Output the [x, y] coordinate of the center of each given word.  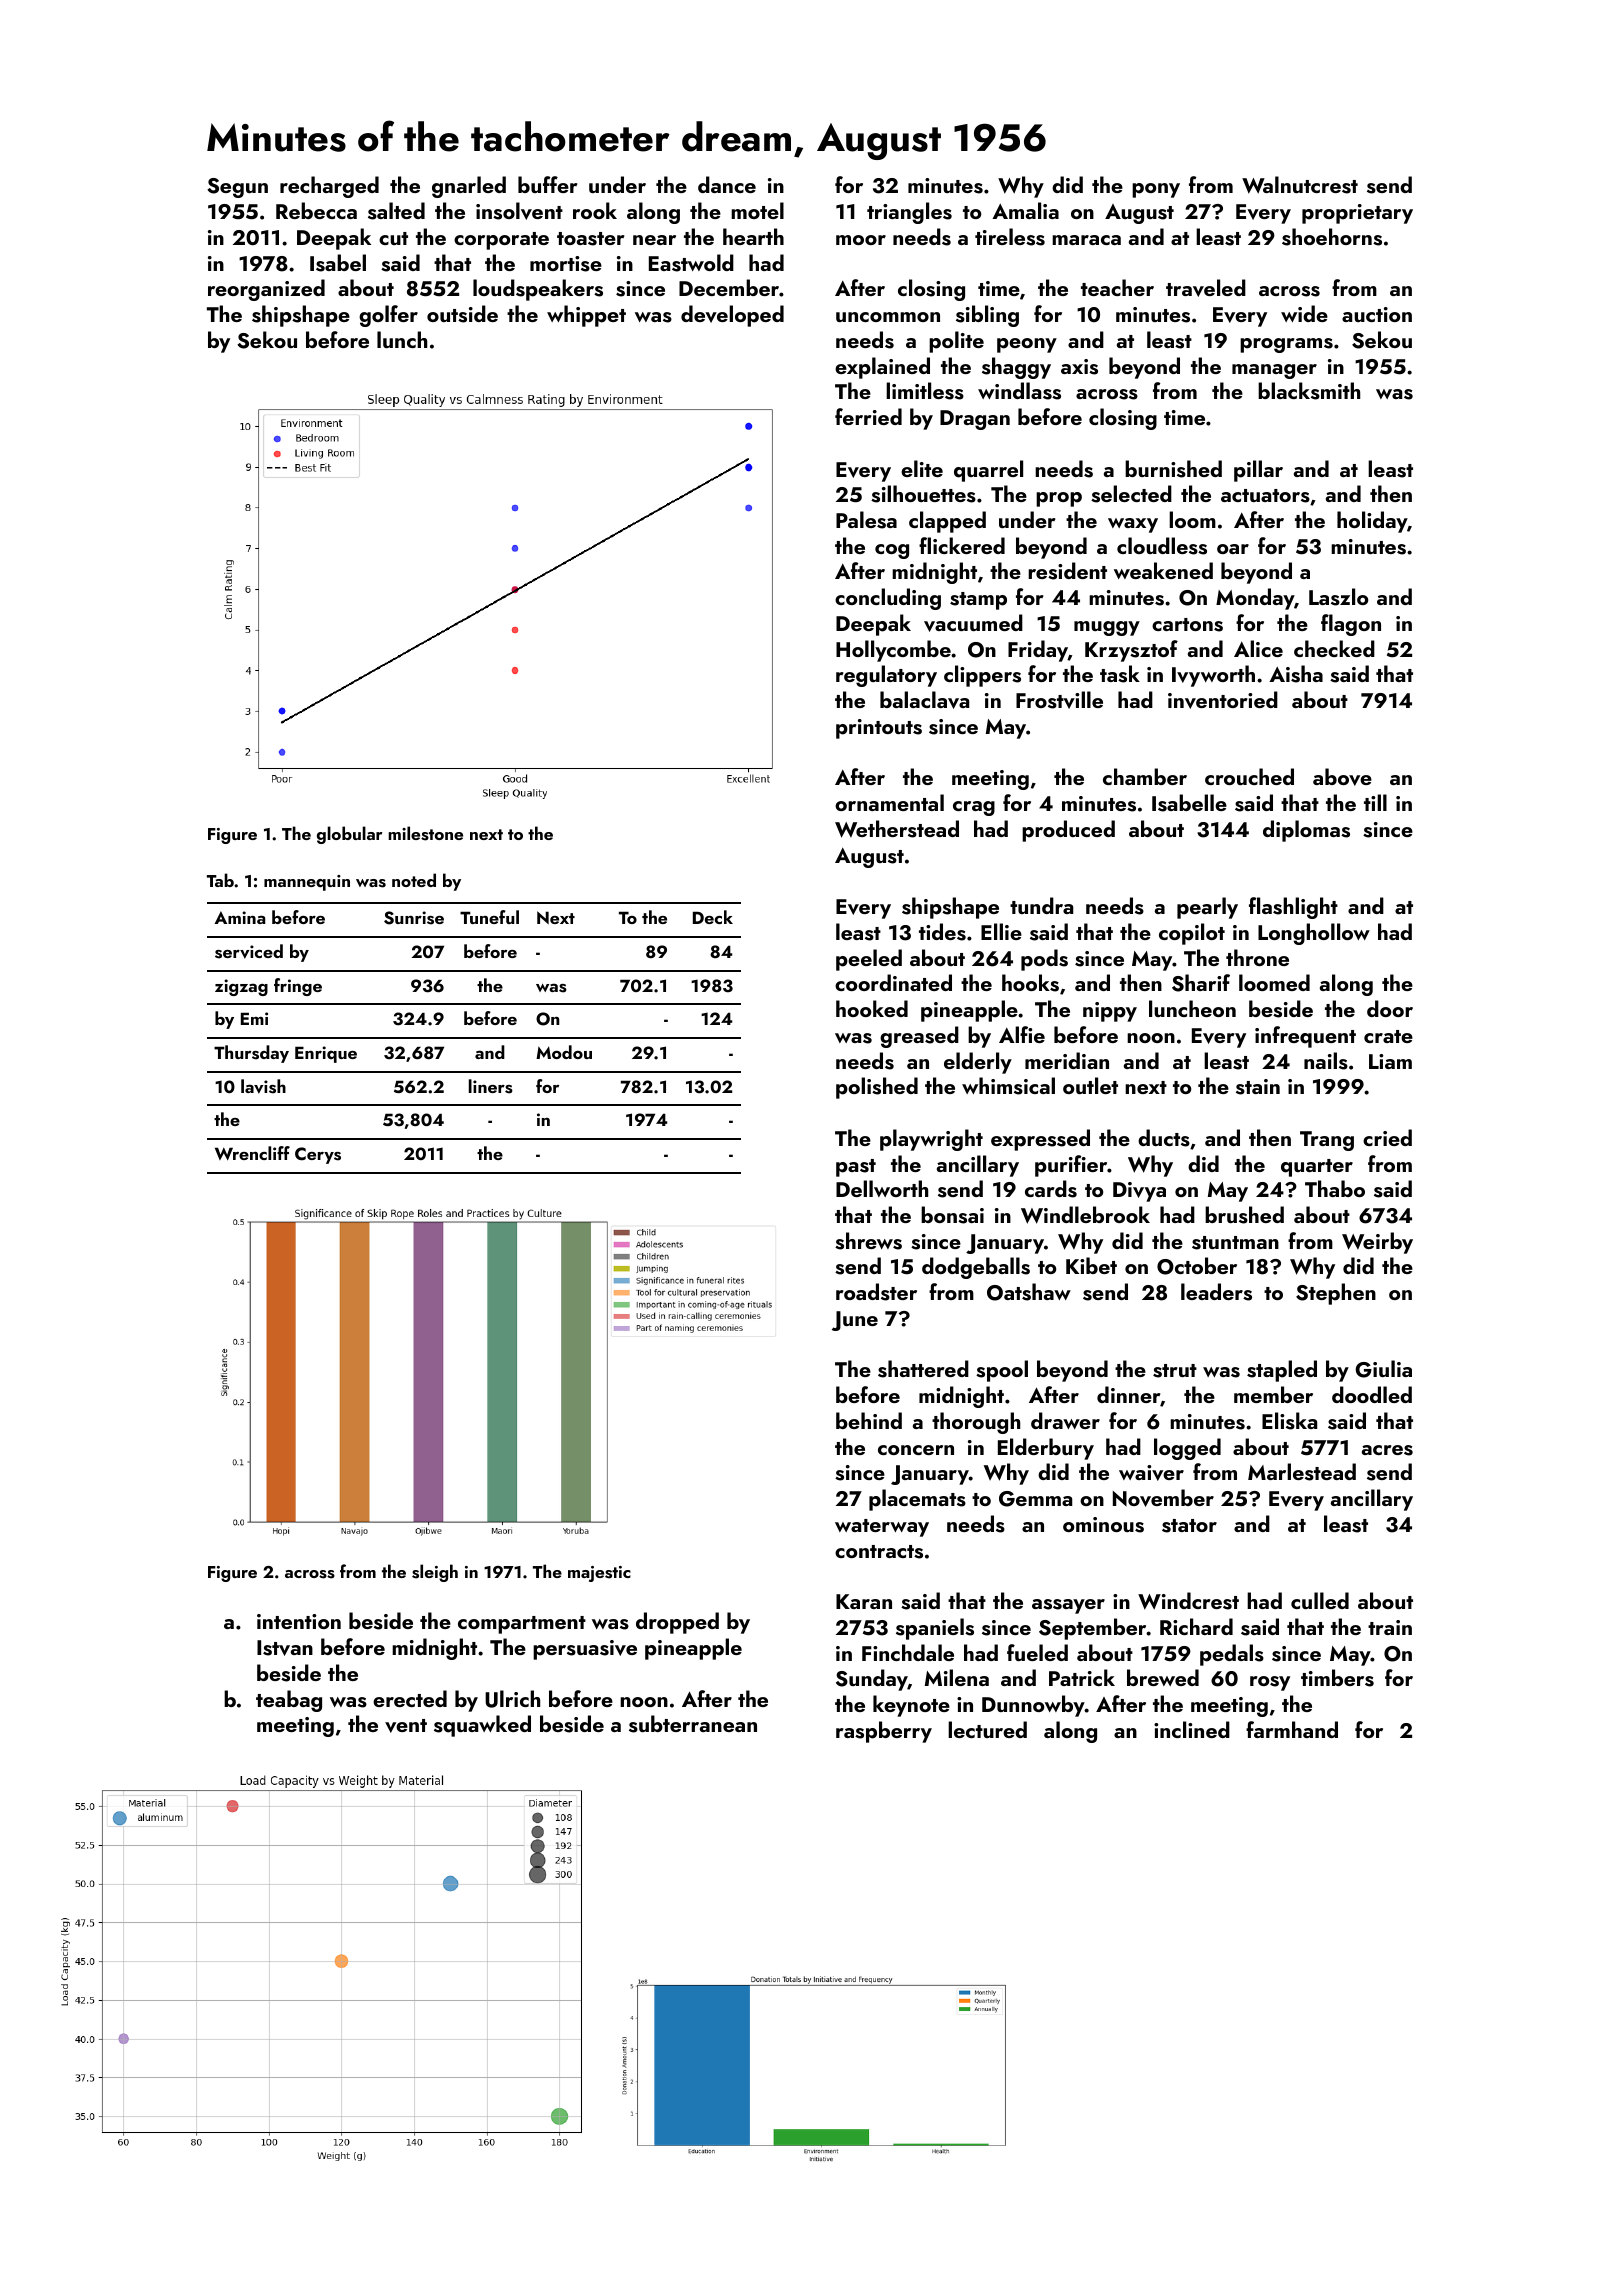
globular [349, 835]
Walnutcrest [1300, 185]
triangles [909, 213]
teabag [289, 1701]
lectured [987, 1729]
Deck [713, 917]
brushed [1244, 1215]
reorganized [266, 290]
